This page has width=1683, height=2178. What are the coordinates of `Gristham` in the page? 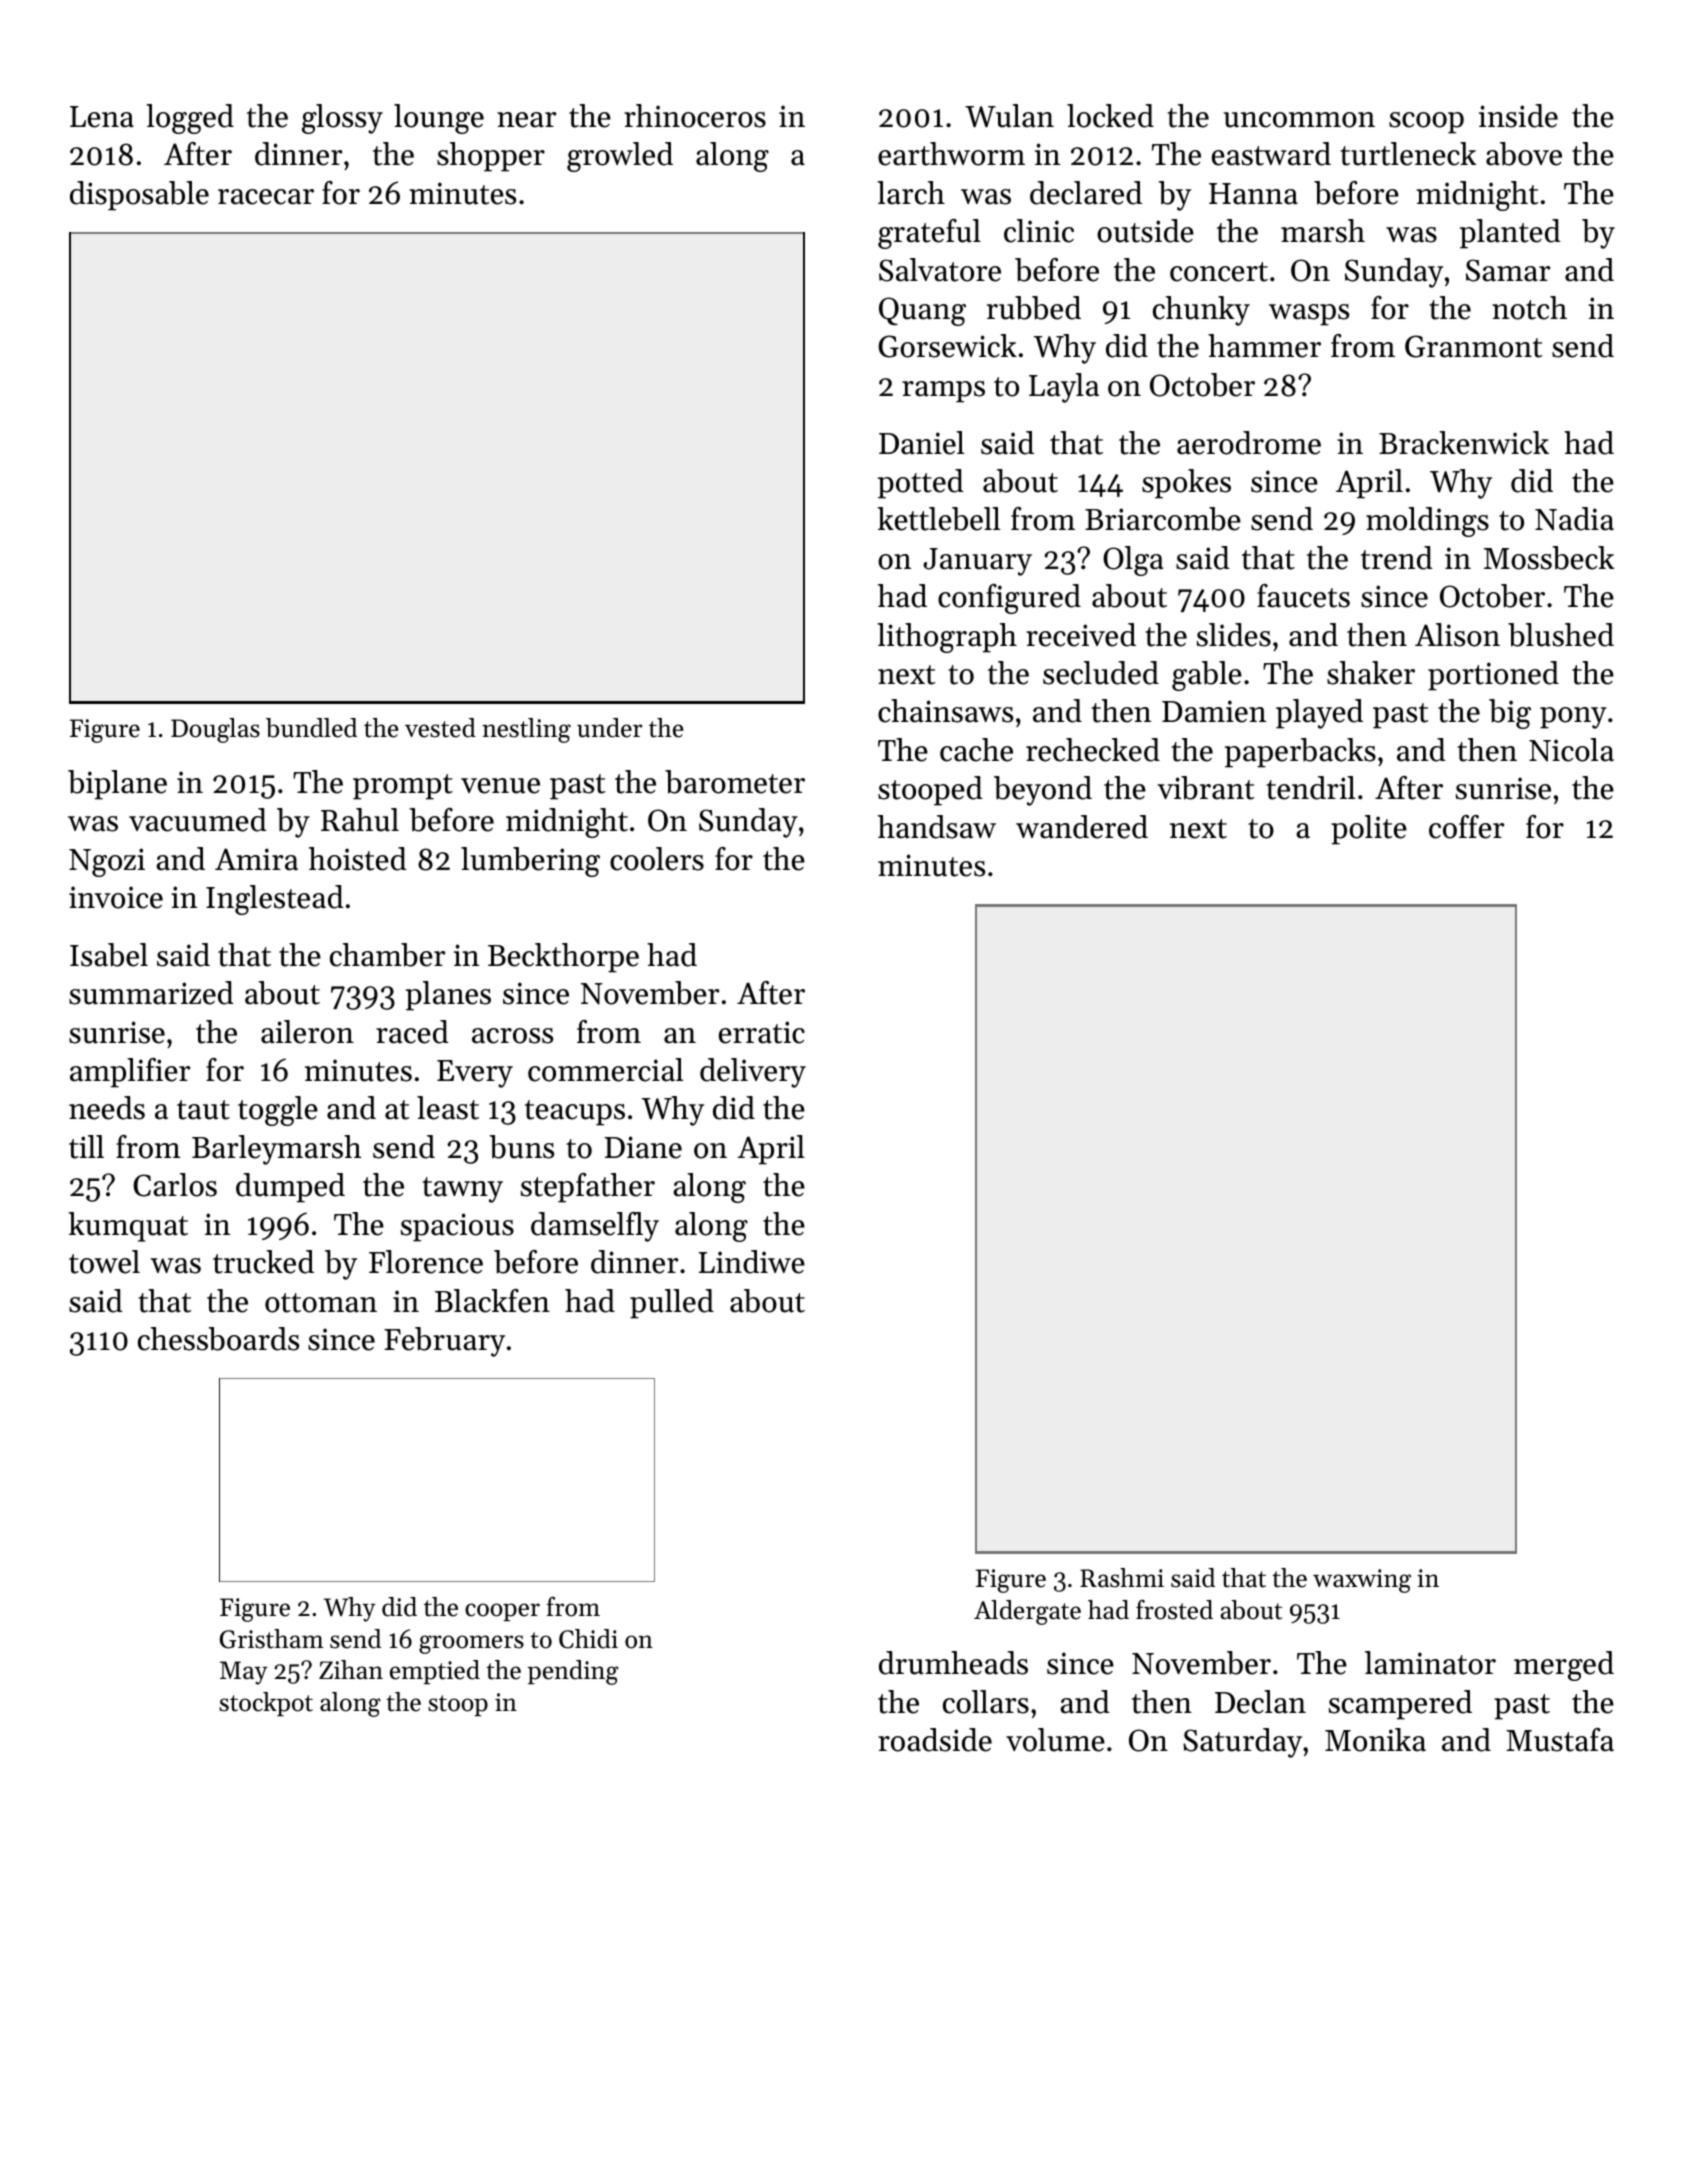 It's located at (272, 1639).
